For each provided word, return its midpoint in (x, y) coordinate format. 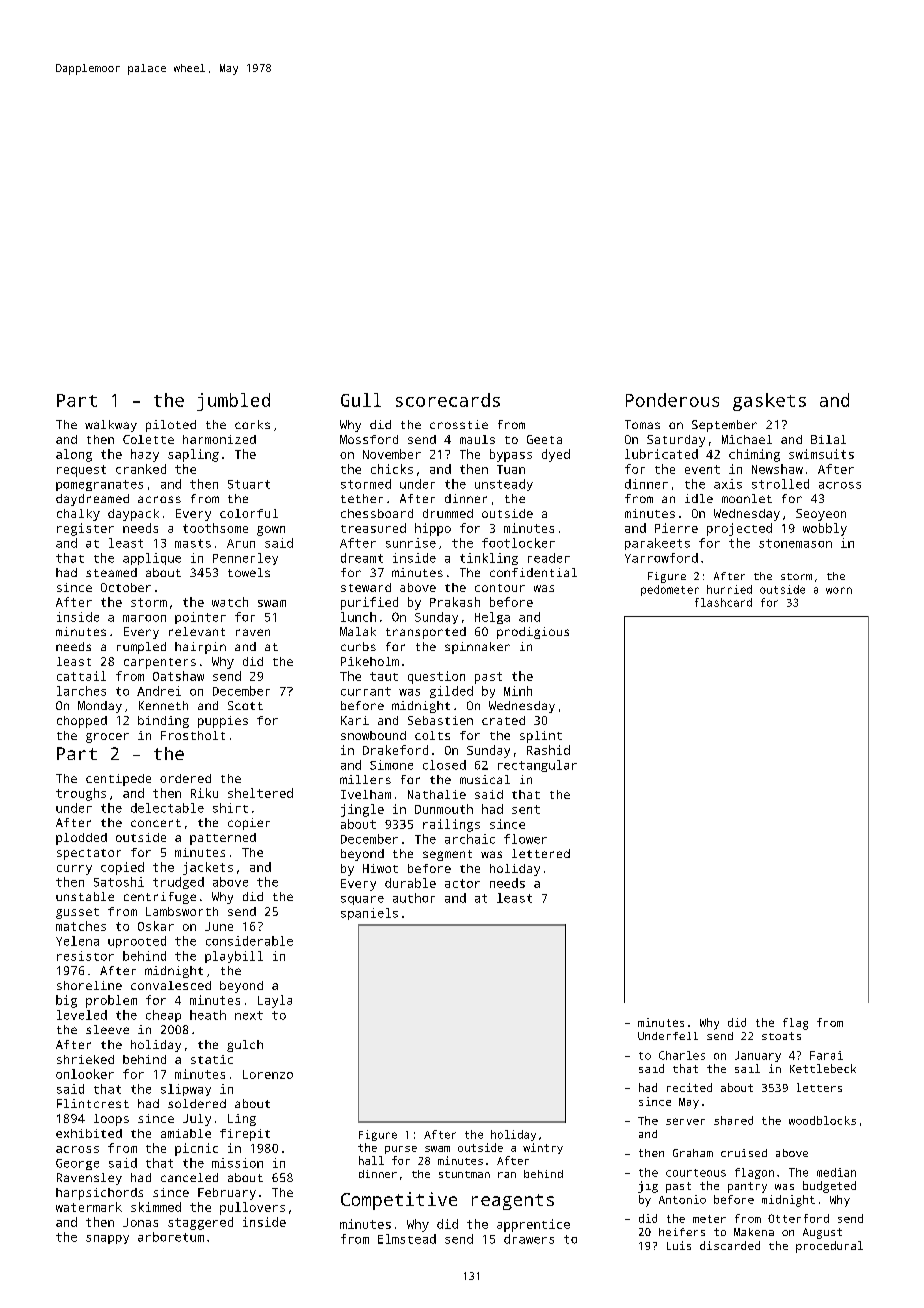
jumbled (233, 402)
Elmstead (407, 1239)
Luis (679, 1245)
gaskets (769, 402)
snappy (107, 1239)
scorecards (448, 400)
